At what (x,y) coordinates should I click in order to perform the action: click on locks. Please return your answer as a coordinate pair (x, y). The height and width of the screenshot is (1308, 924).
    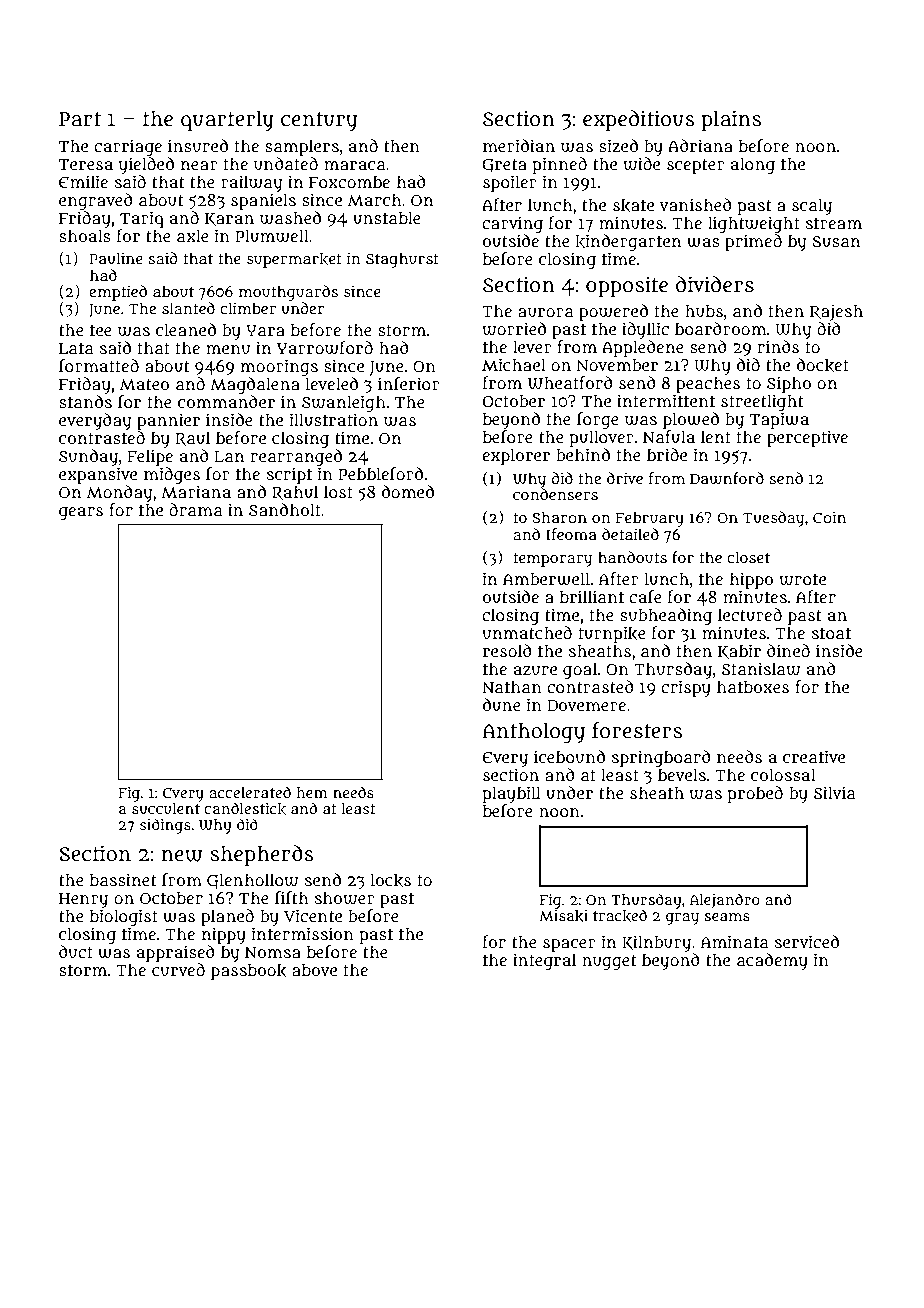
    Looking at the image, I should click on (390, 880).
